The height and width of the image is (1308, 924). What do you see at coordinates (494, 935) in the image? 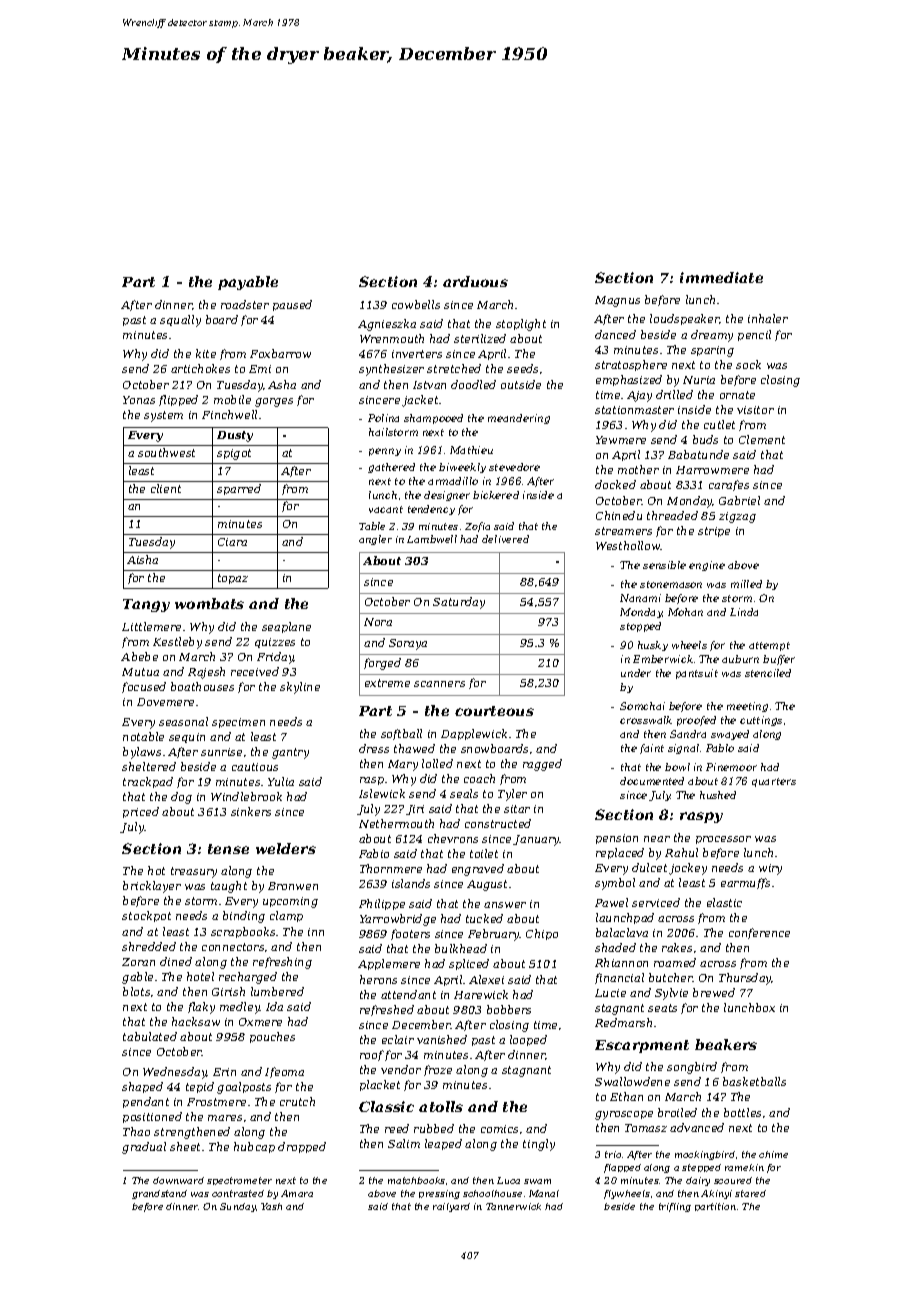
I see `February` at bounding box center [494, 935].
